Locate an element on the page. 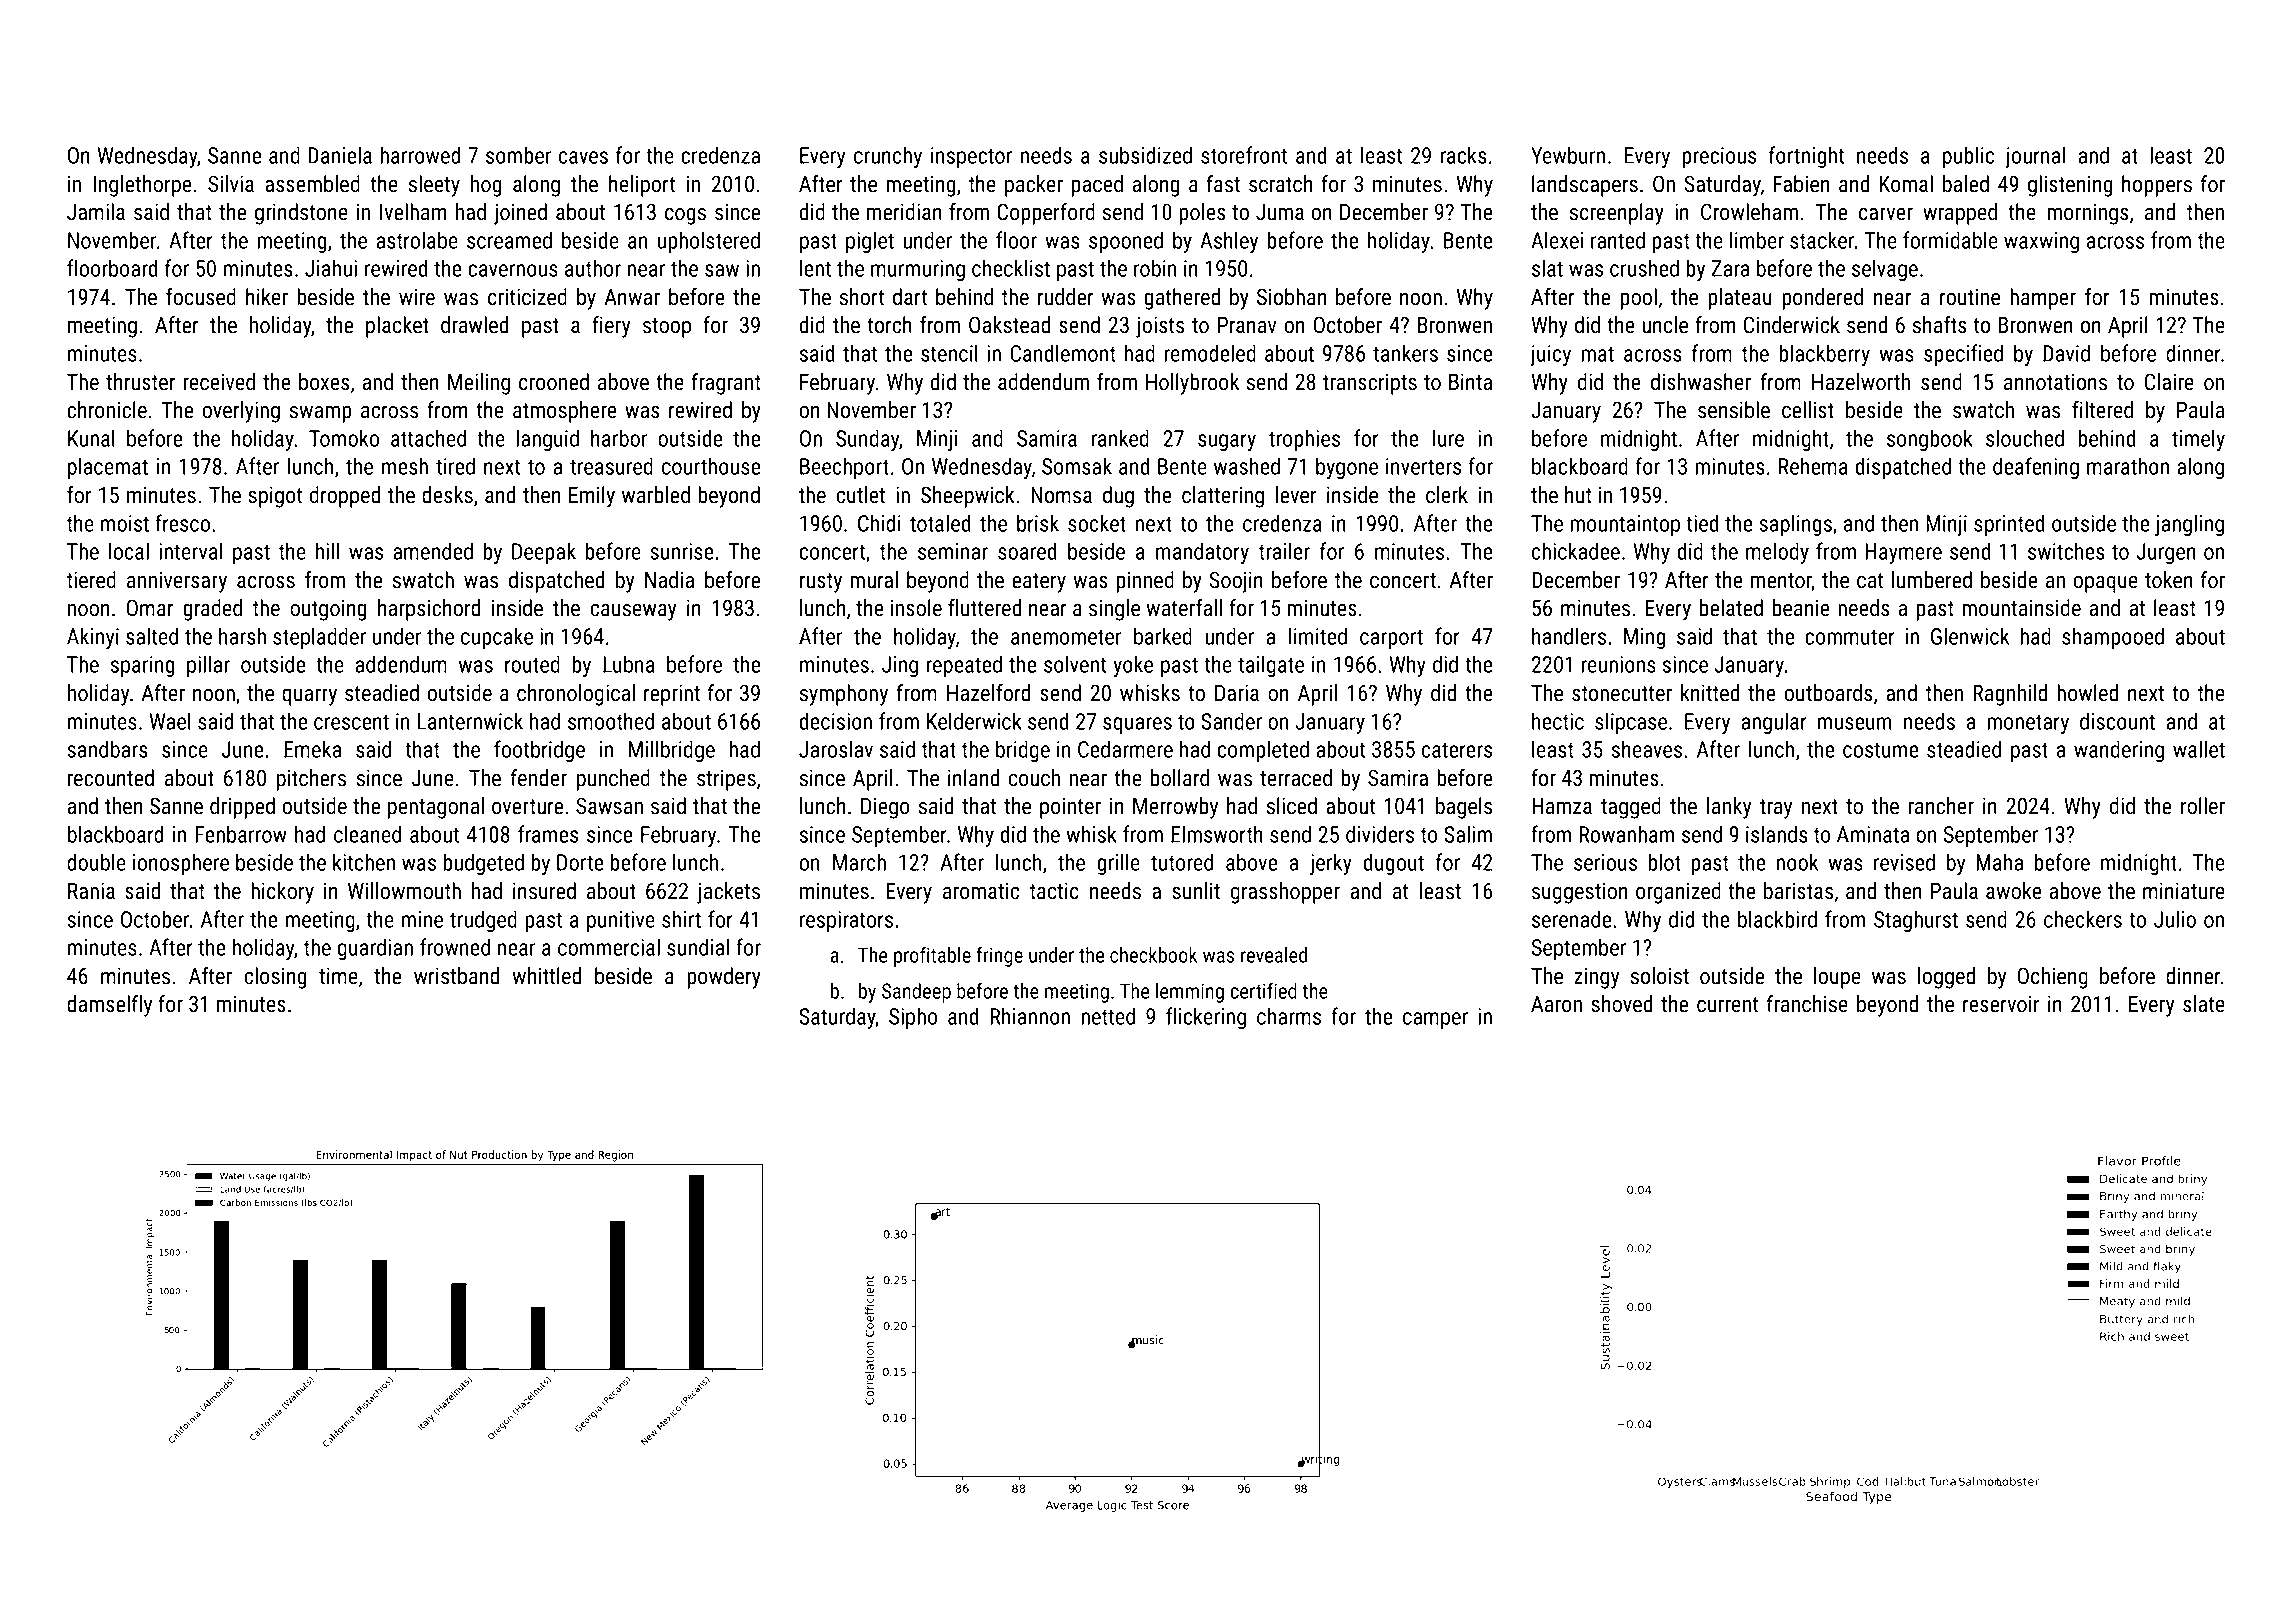 This image has height=1620, width=2292. double is located at coordinates (96, 862).
